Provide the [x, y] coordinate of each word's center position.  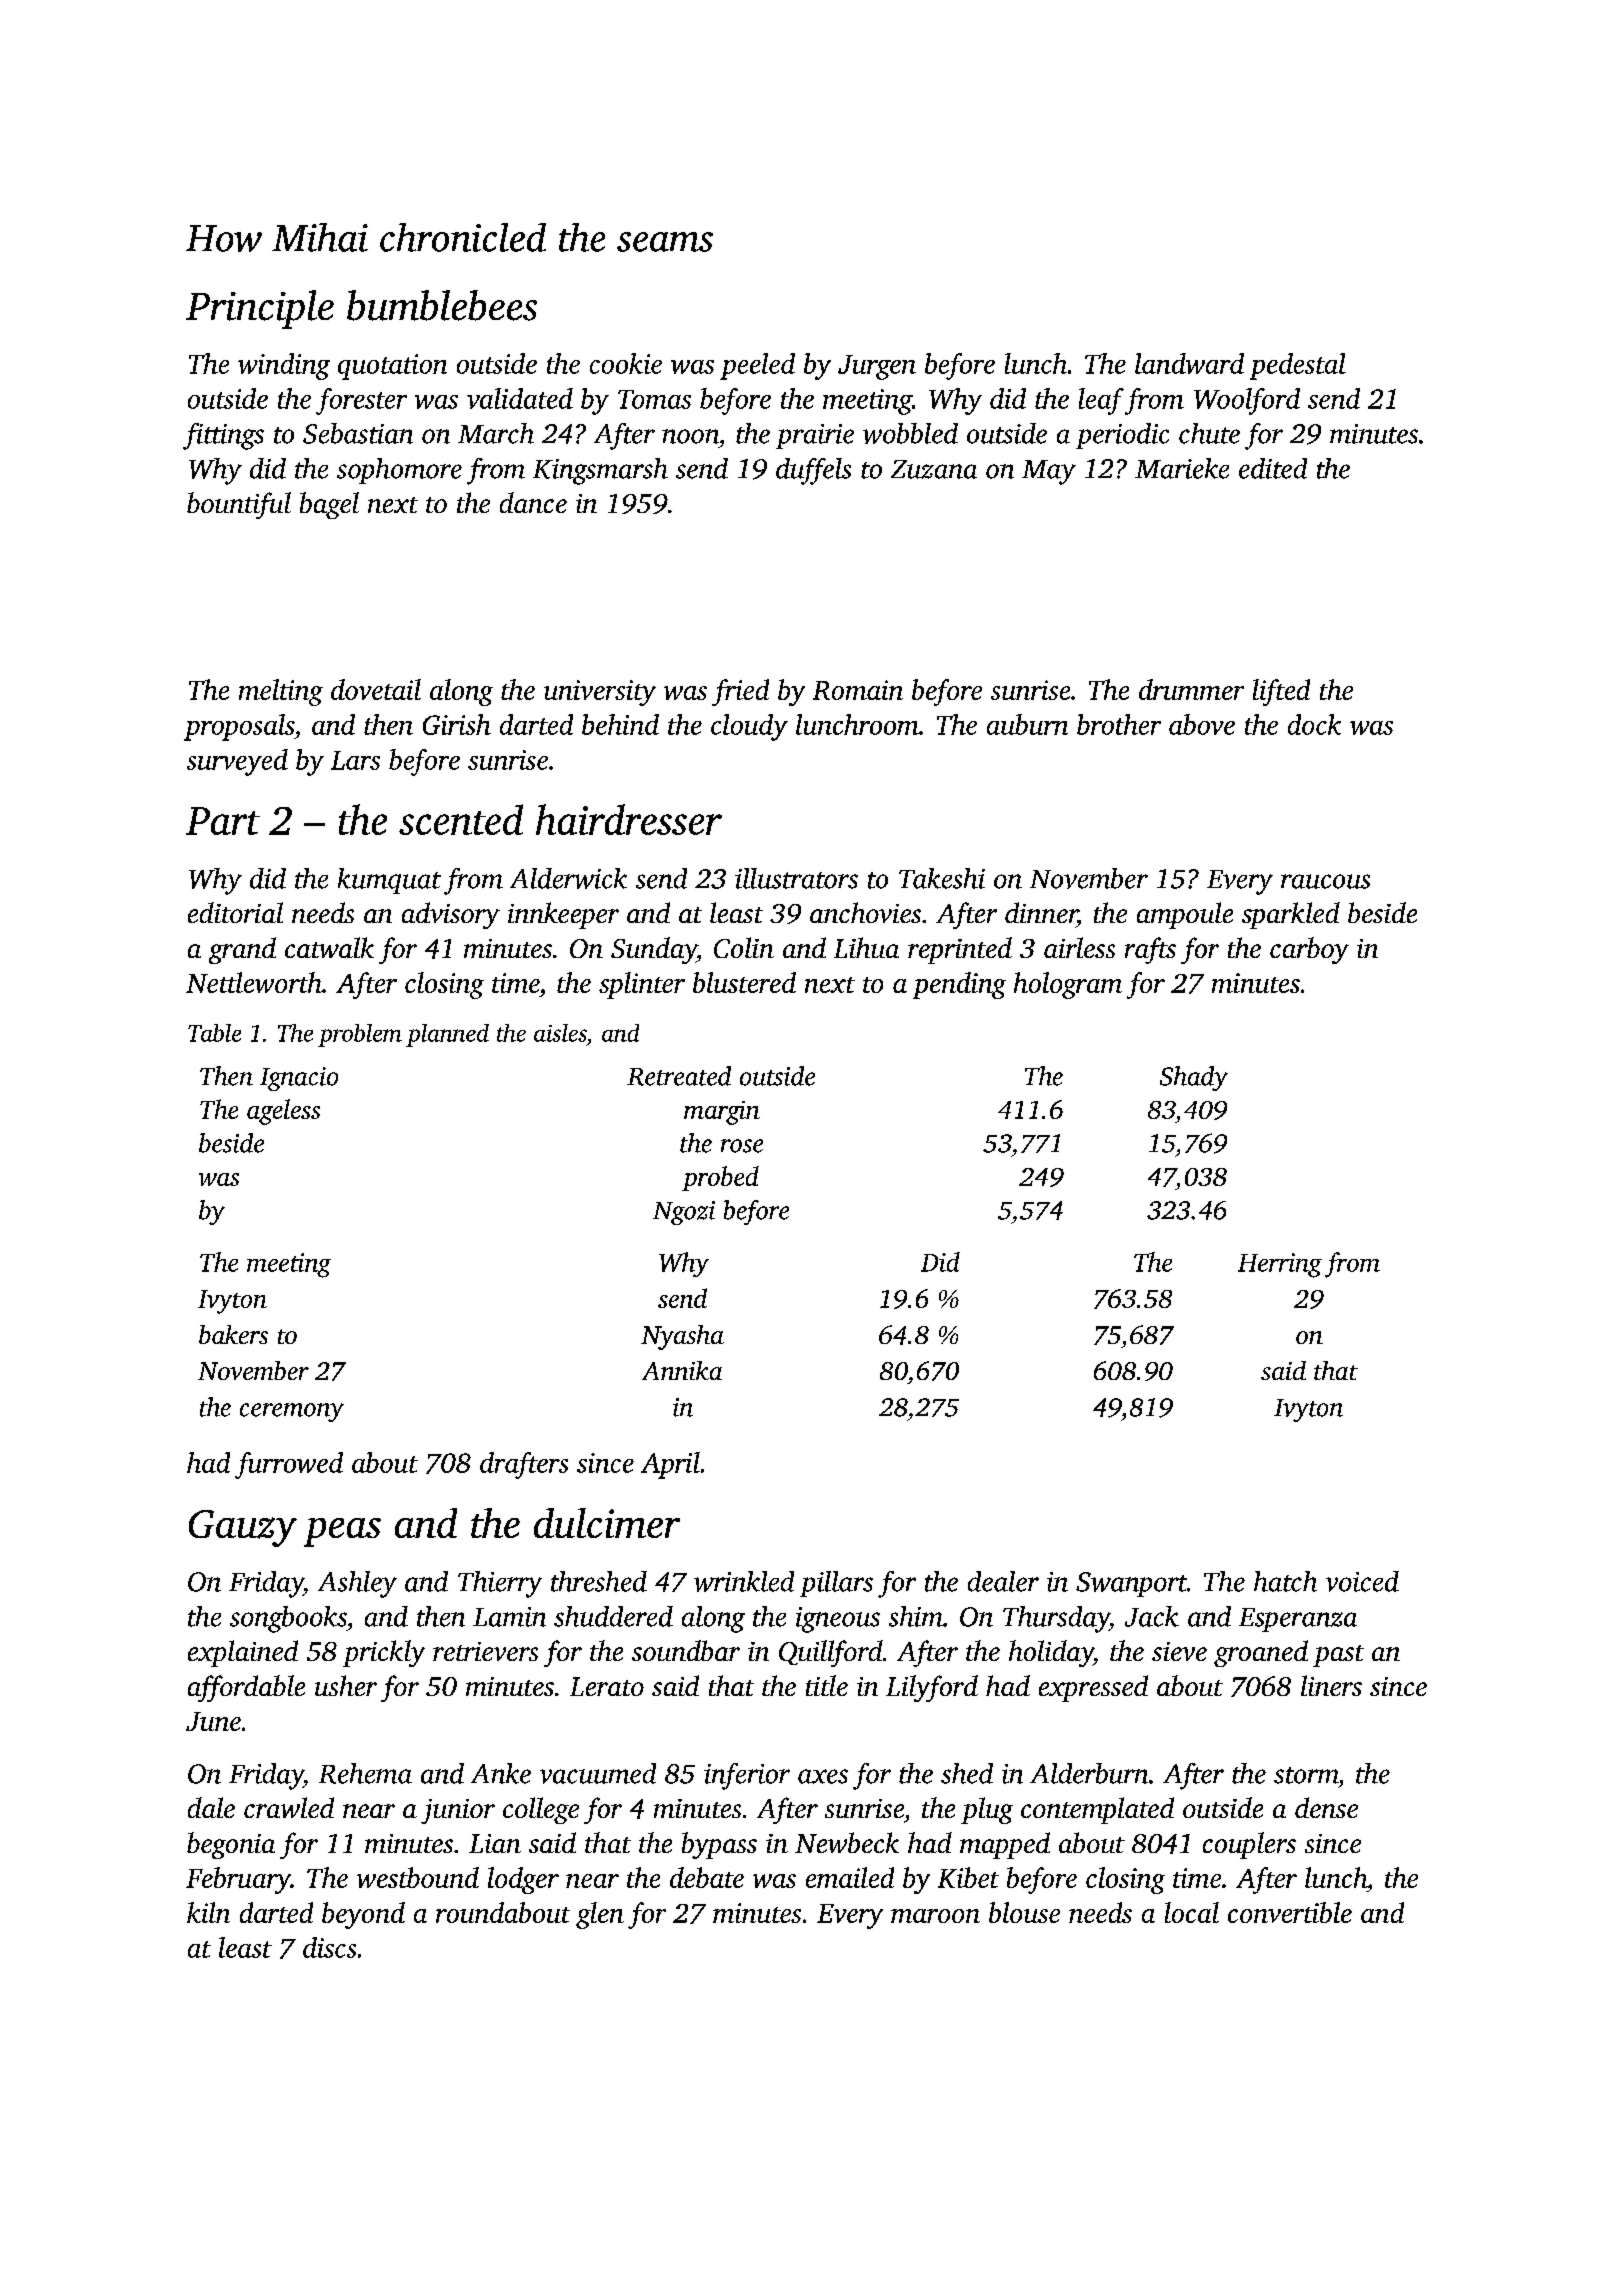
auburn [1027, 724]
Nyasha [682, 1337]
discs [329, 1947]
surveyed [237, 762]
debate [707, 1877]
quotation [392, 367]
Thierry [500, 1584]
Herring [1280, 1265]
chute [1209, 433]
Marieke [1182, 468]
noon [690, 436]
